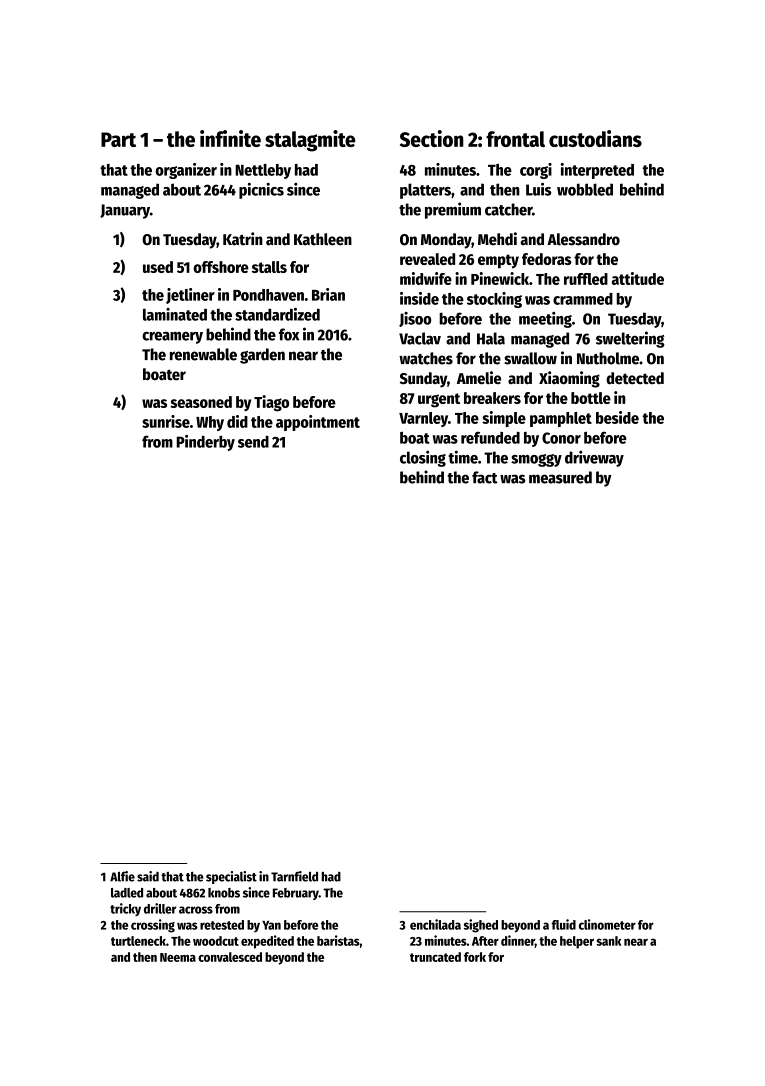 Image resolution: width=765 pixels, height=1086 pixels. Describe the element at coordinates (560, 477) in the image. I see `measured` at that location.
